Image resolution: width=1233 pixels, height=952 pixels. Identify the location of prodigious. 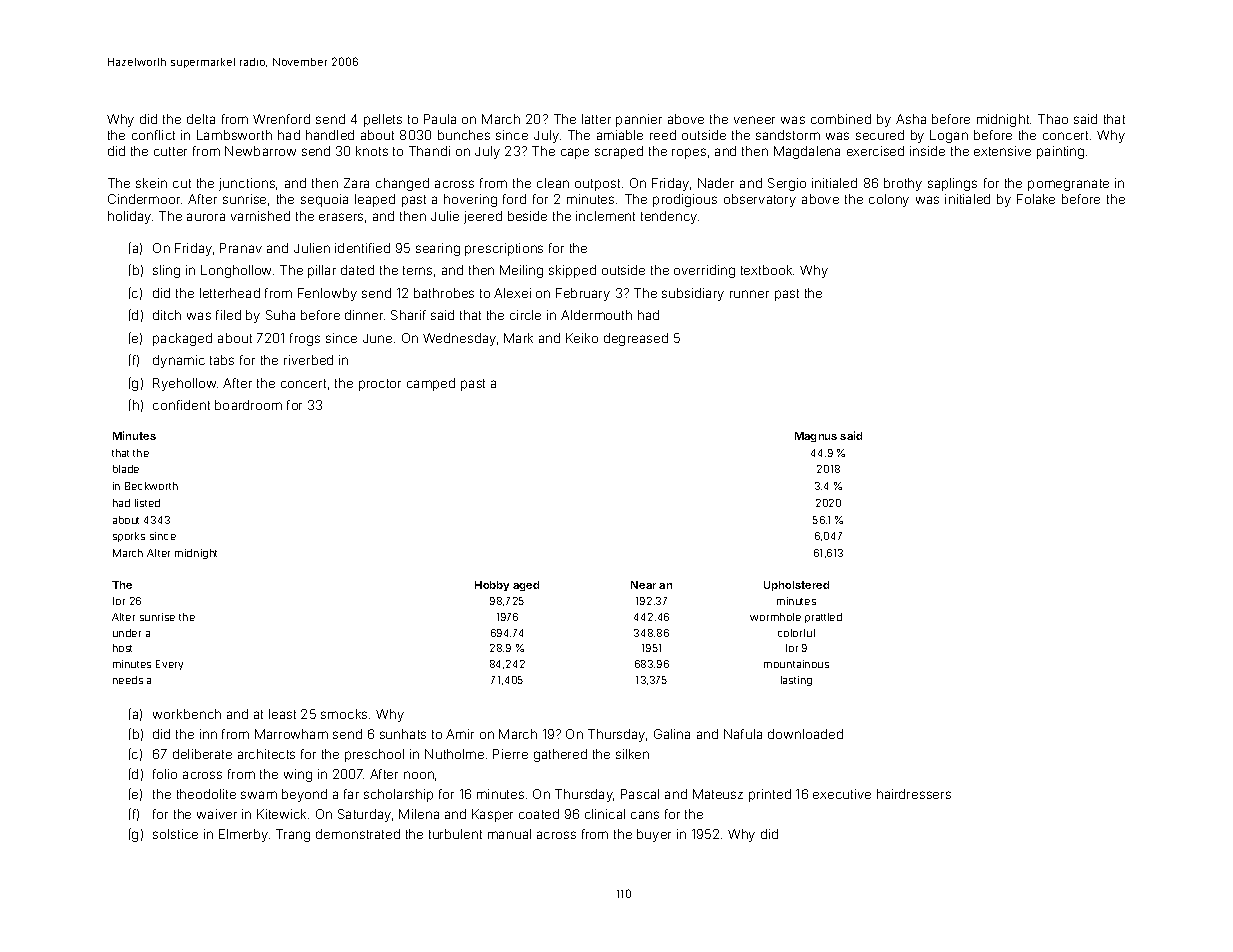
(685, 200).
